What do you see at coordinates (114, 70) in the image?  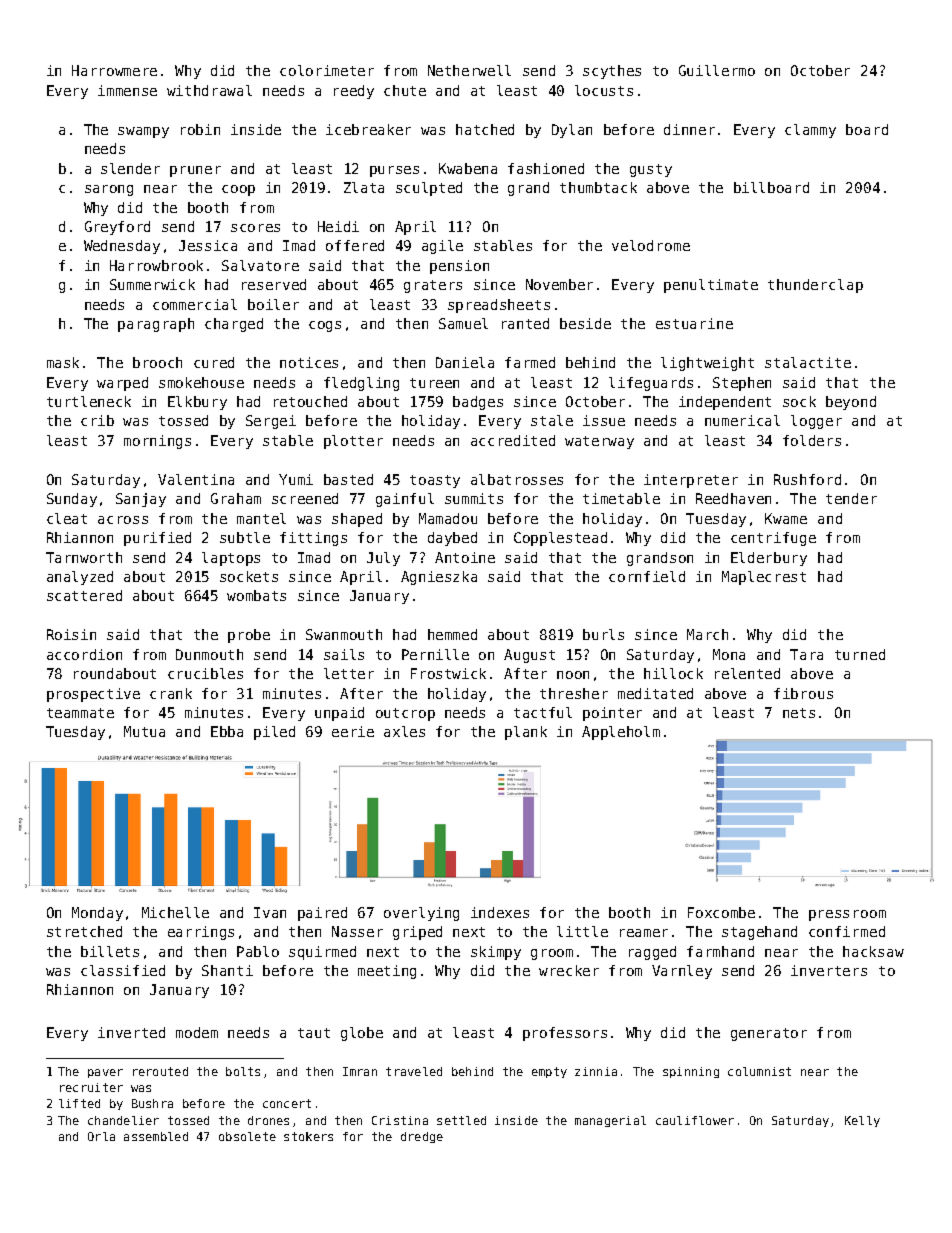 I see `Harrowmere` at bounding box center [114, 70].
